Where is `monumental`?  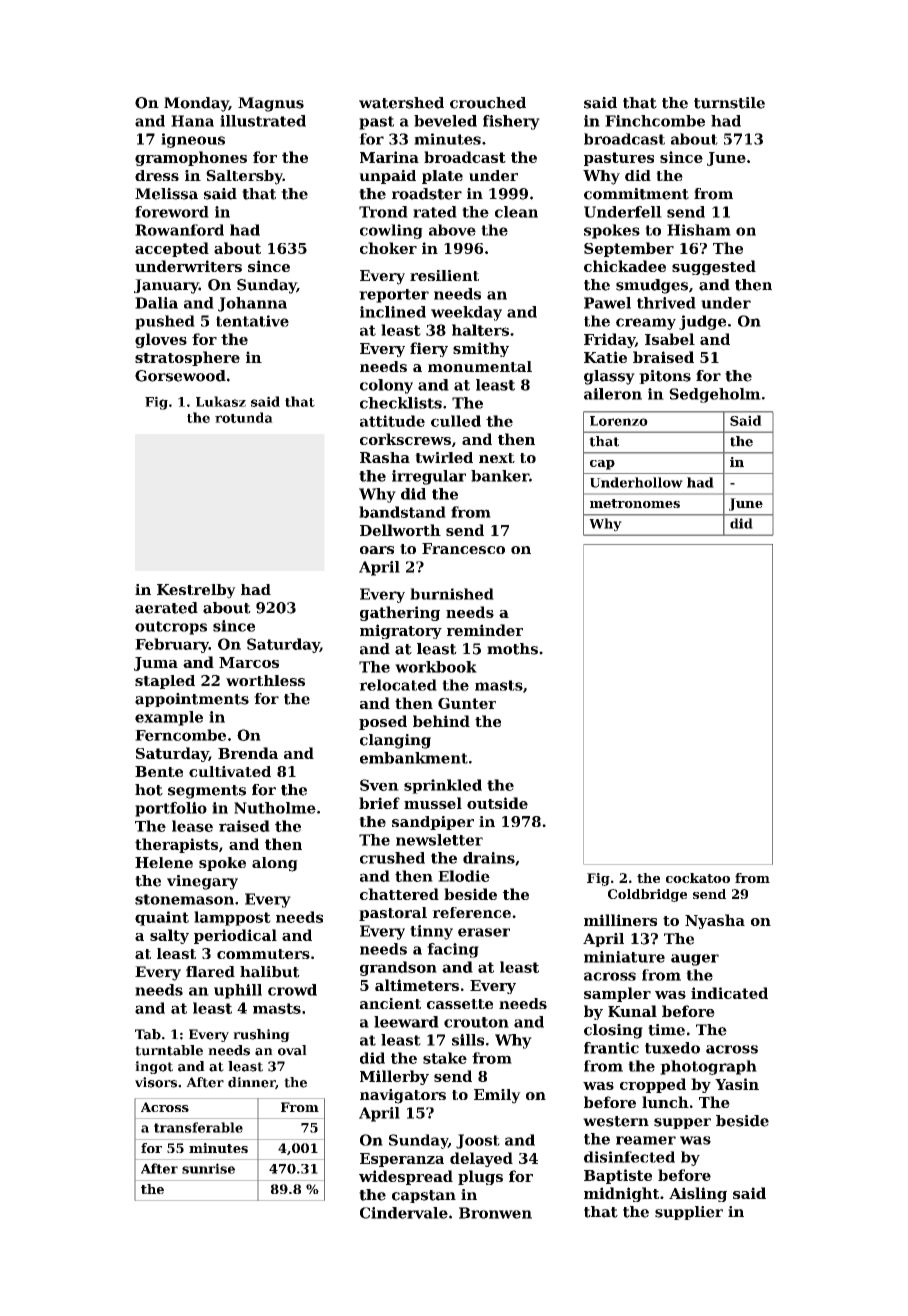 monumental is located at coordinates (480, 366).
